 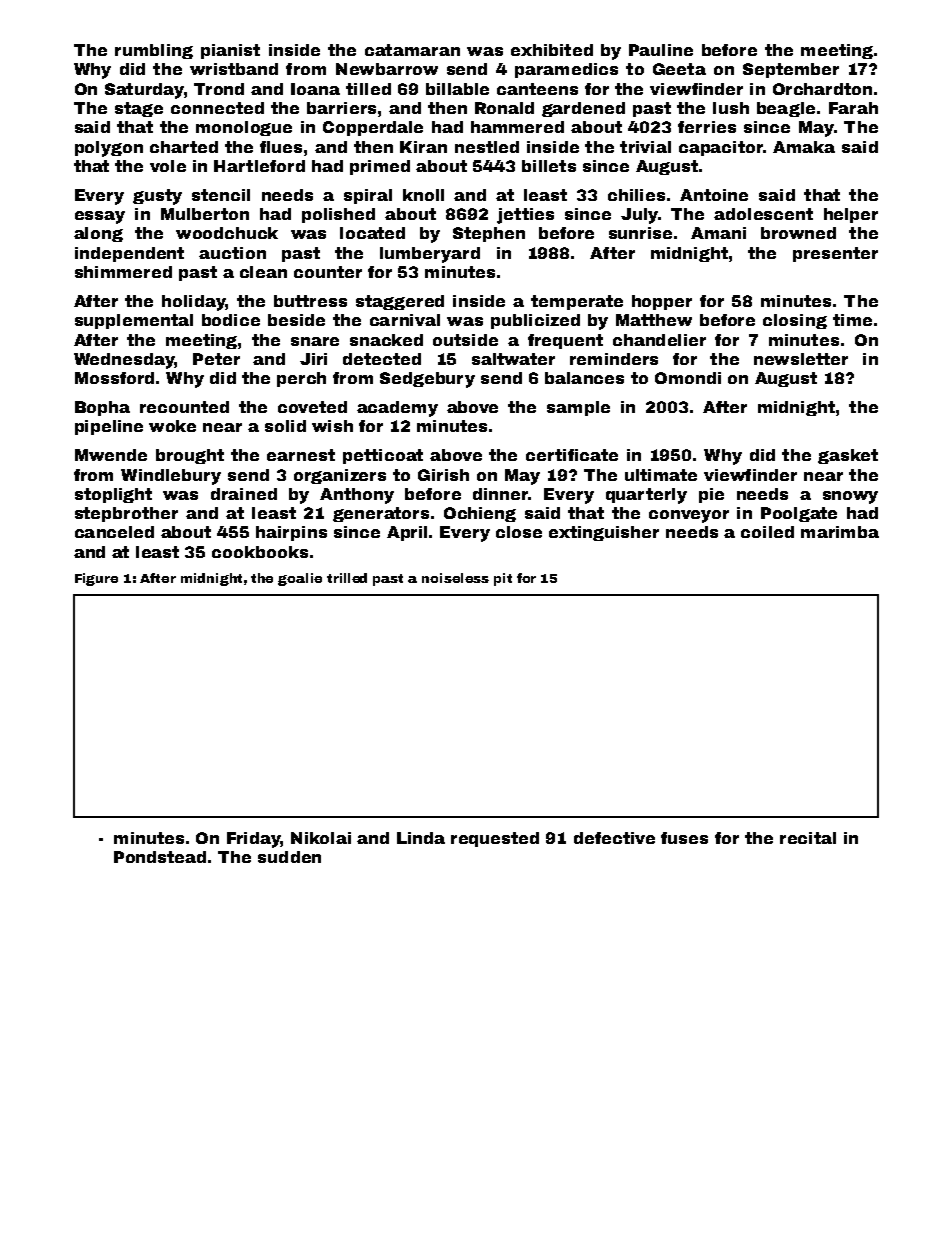 I want to click on charted, so click(x=184, y=147).
